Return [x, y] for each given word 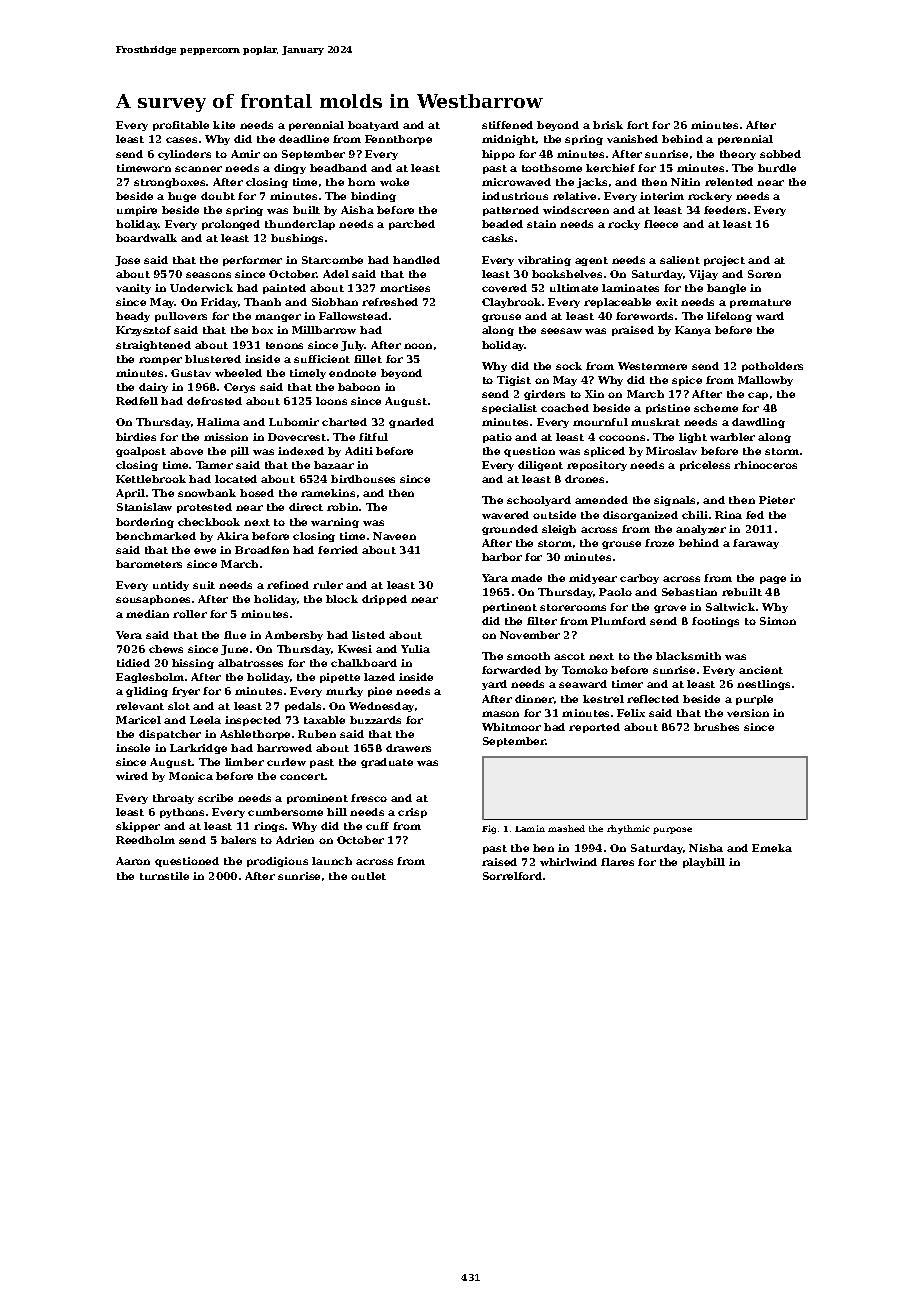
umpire [137, 211]
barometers [149, 564]
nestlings [763, 685]
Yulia [415, 649]
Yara [495, 578]
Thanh [262, 302]
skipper [138, 827]
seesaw [561, 331]
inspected [253, 721]
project [724, 261]
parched [412, 225]
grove [670, 609]
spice [687, 381]
